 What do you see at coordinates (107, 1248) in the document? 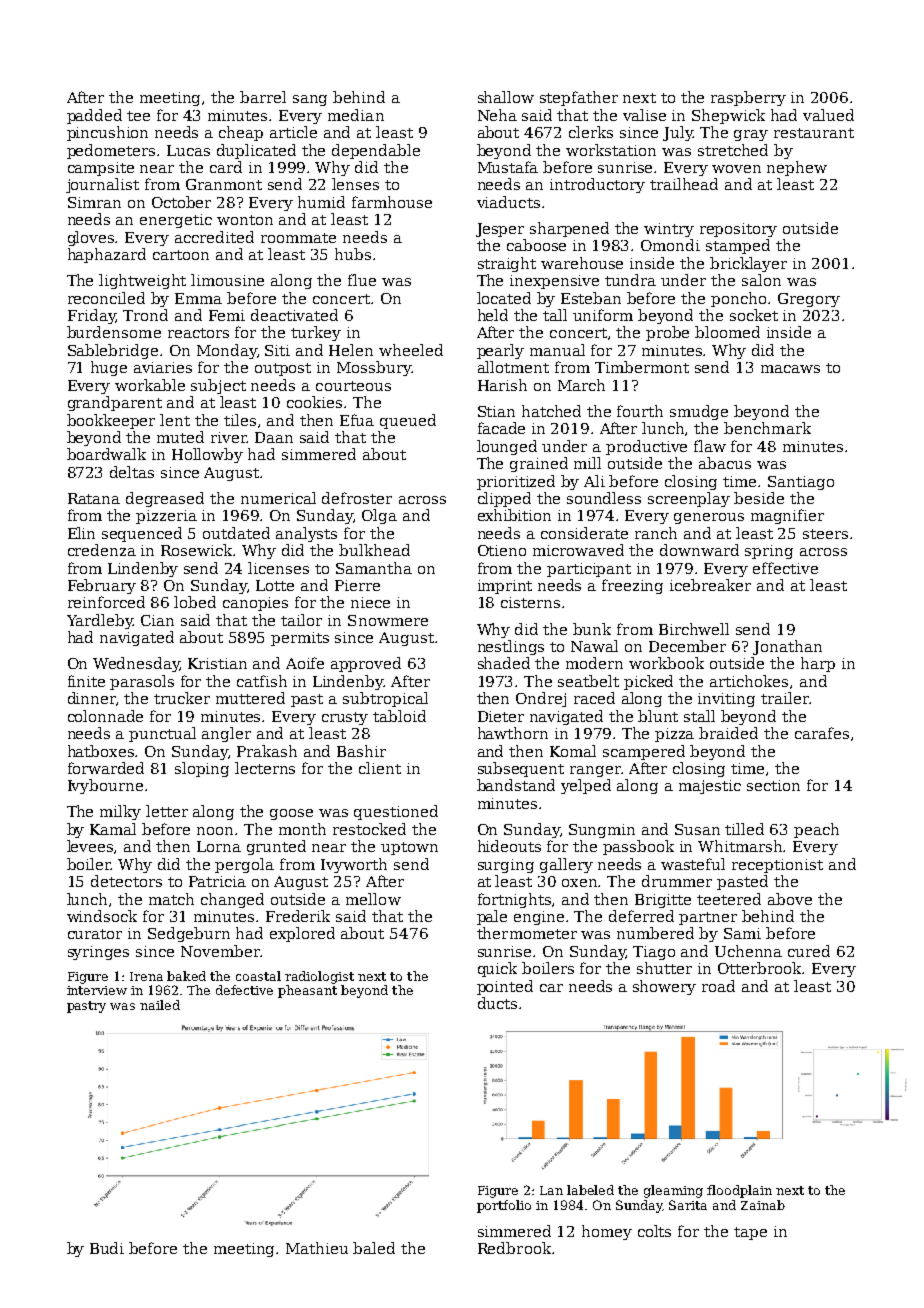
I see `Budi` at bounding box center [107, 1248].
